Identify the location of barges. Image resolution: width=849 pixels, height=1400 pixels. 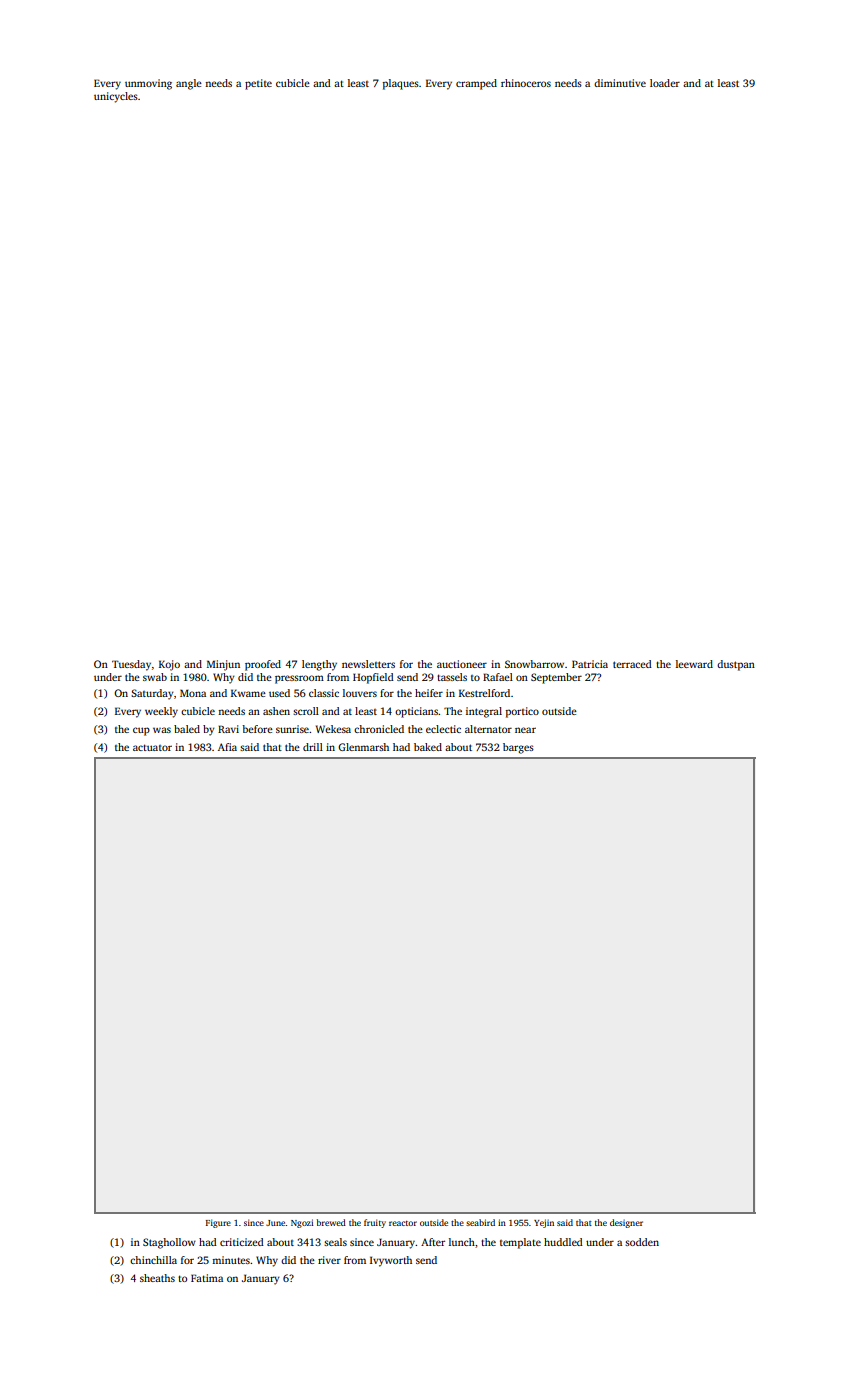
(518, 748).
